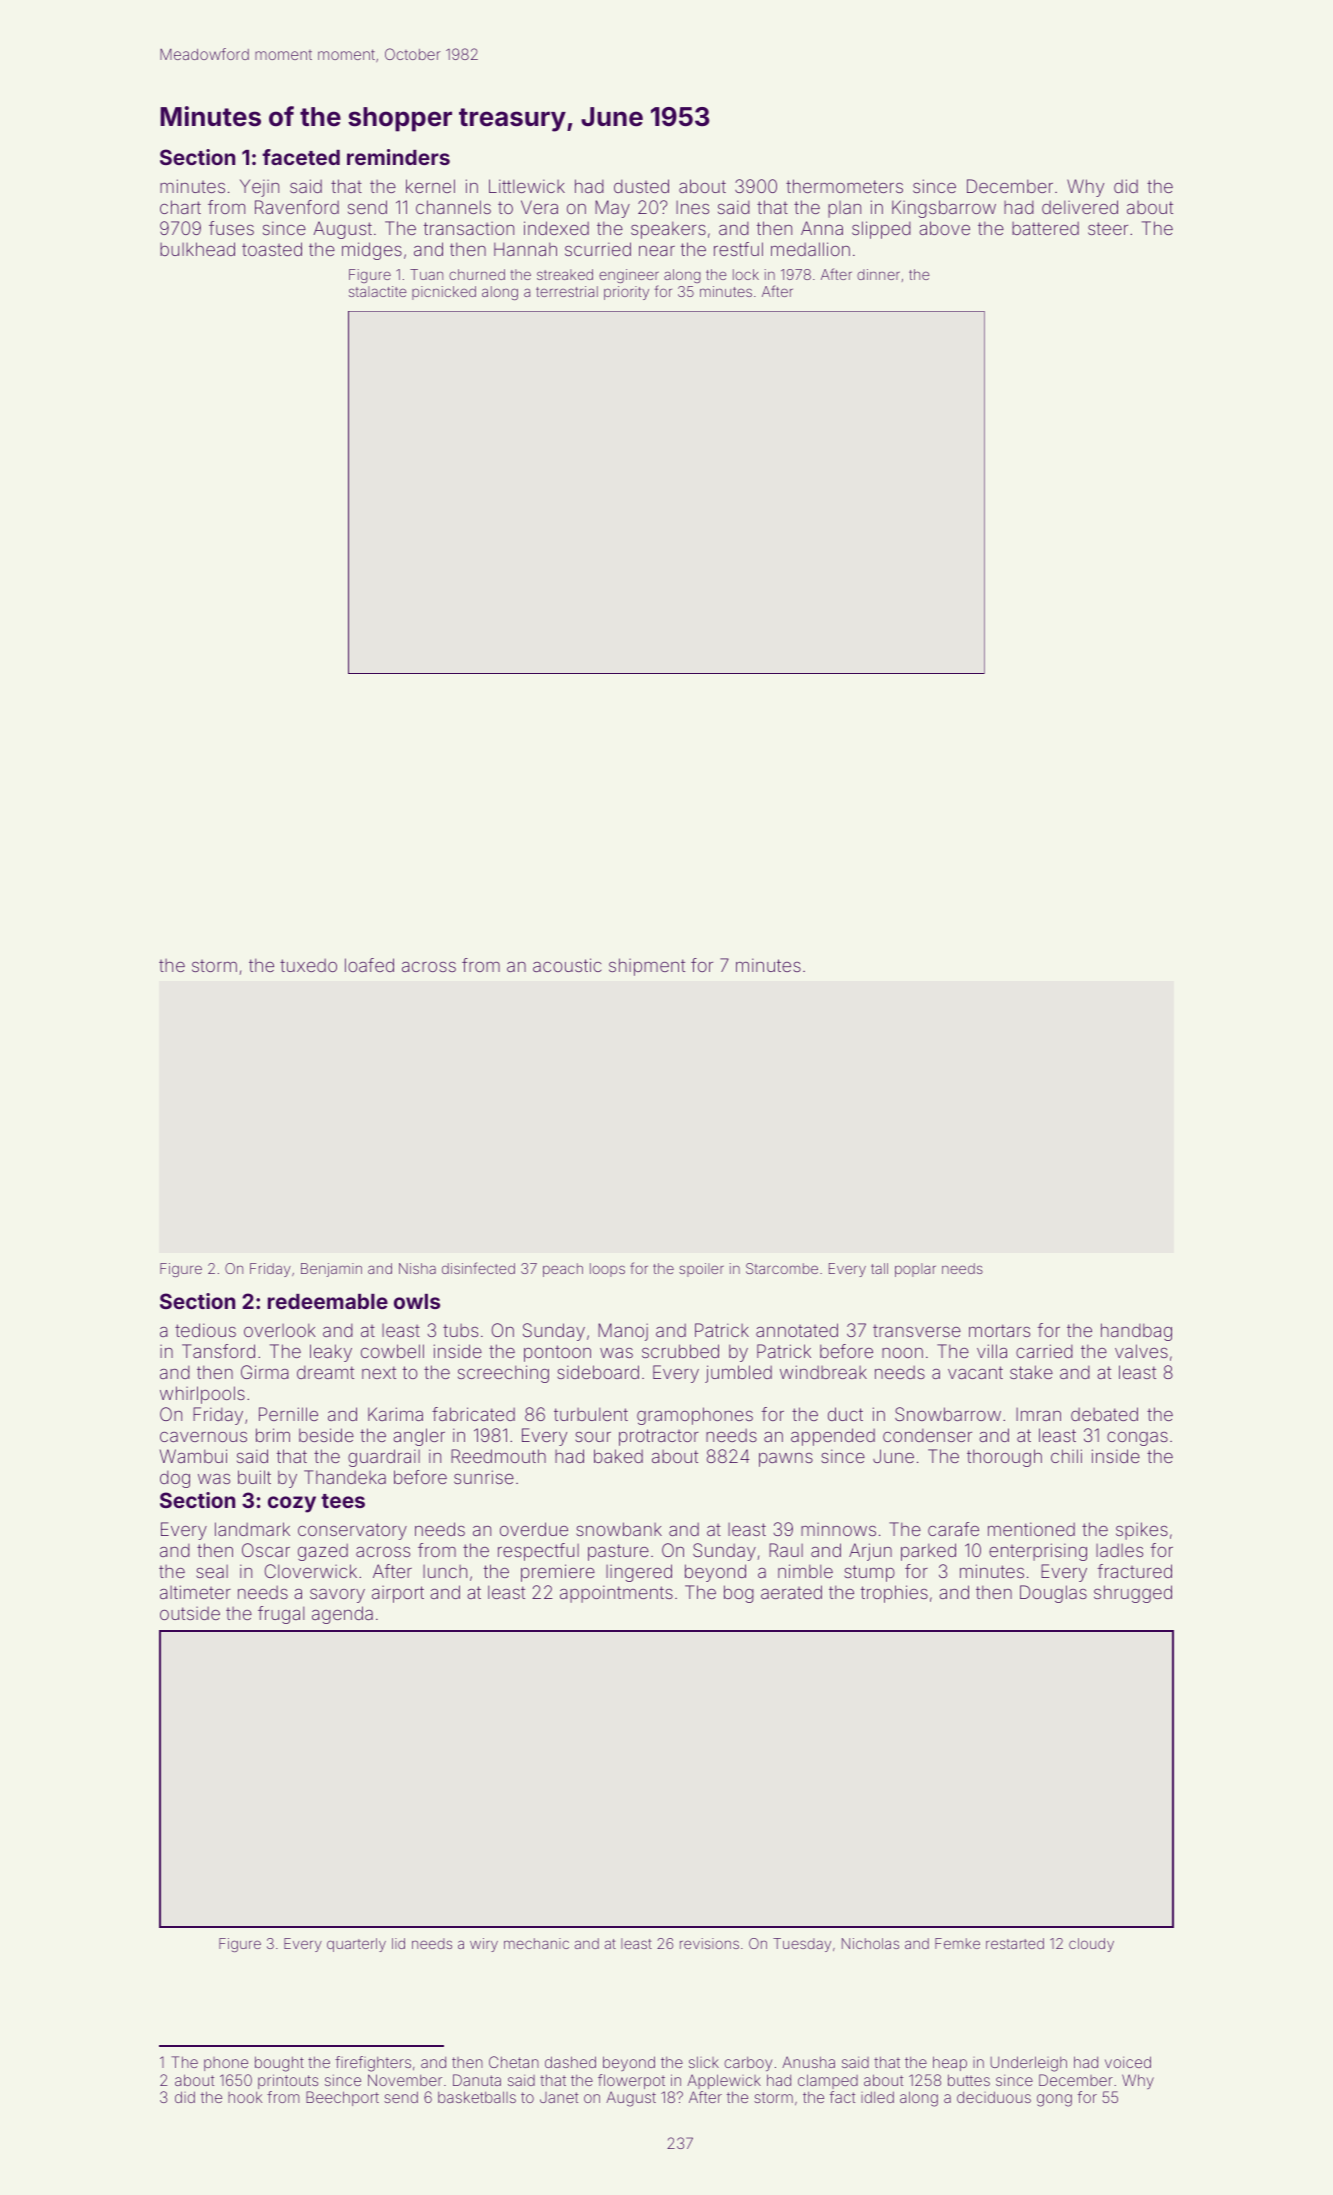 This screenshot has width=1333, height=2195. What do you see at coordinates (356, 1945) in the screenshot?
I see `quarterly` at bounding box center [356, 1945].
